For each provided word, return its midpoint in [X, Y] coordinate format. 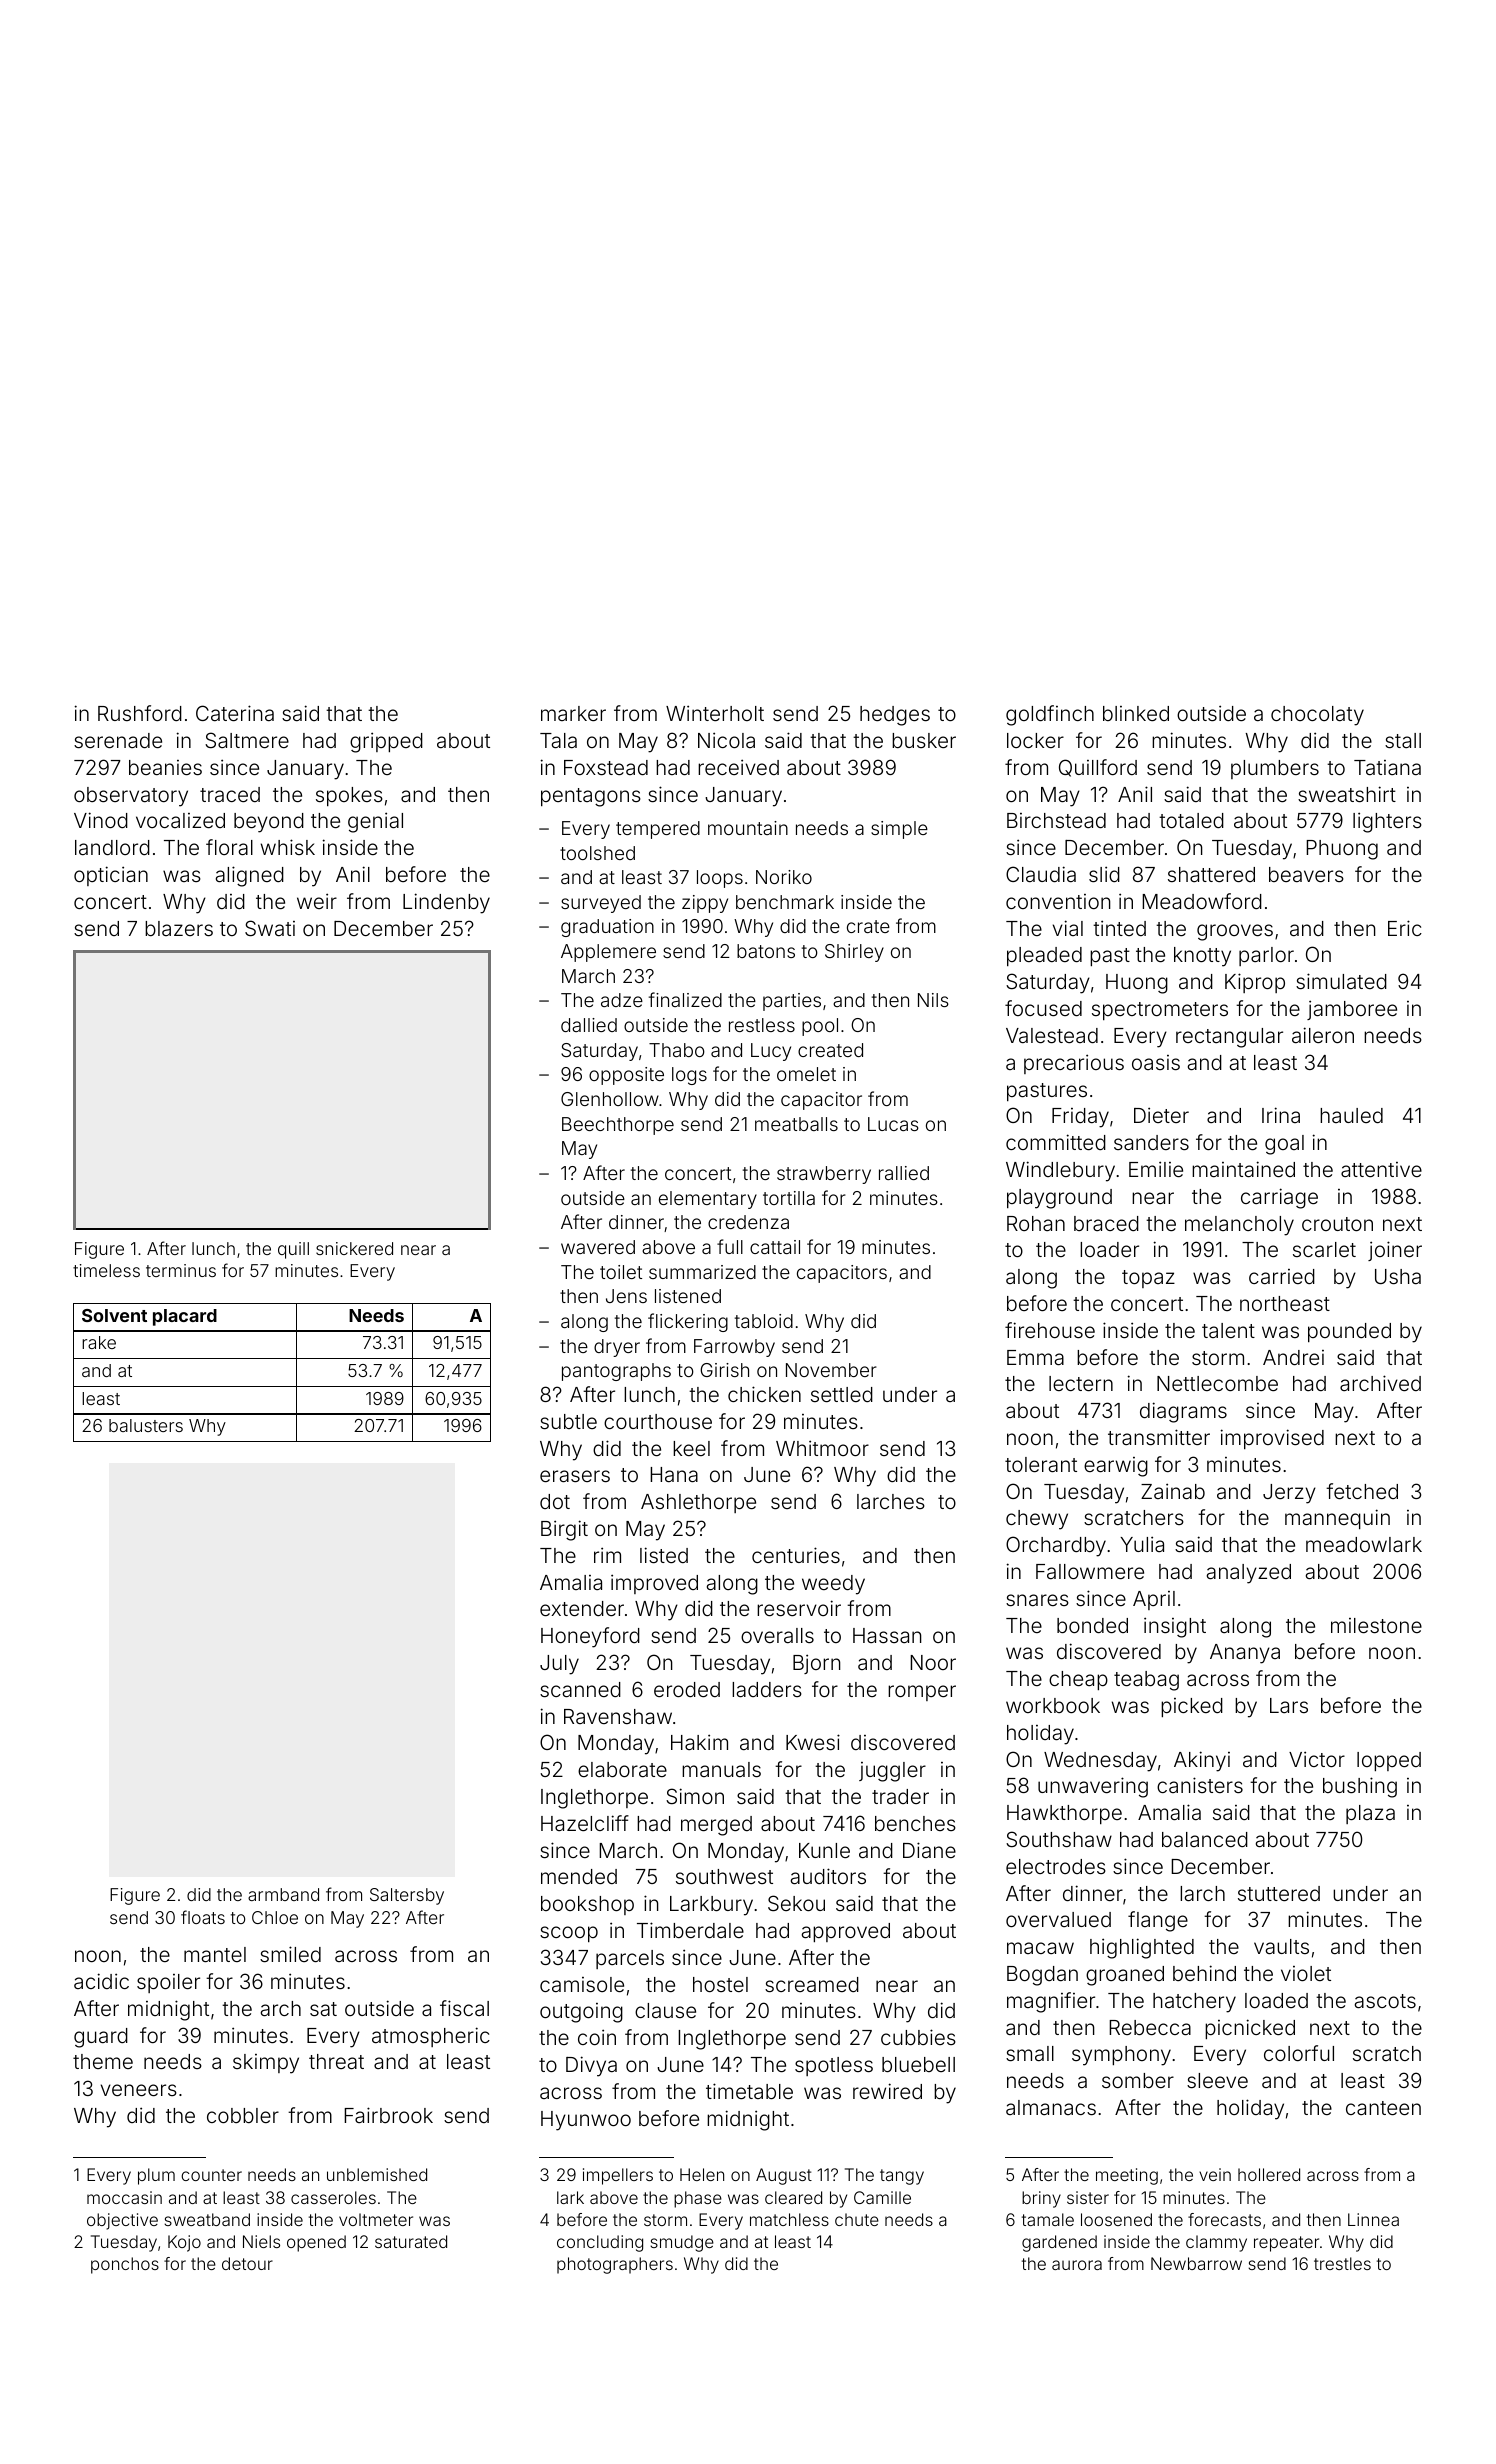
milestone [1376, 1625]
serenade [118, 740]
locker [1035, 740]
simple [899, 830]
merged [716, 1826]
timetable [749, 2091]
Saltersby [407, 1896]
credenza [748, 1222]
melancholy [1239, 1226]
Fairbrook [388, 2115]
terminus [181, 1270]
